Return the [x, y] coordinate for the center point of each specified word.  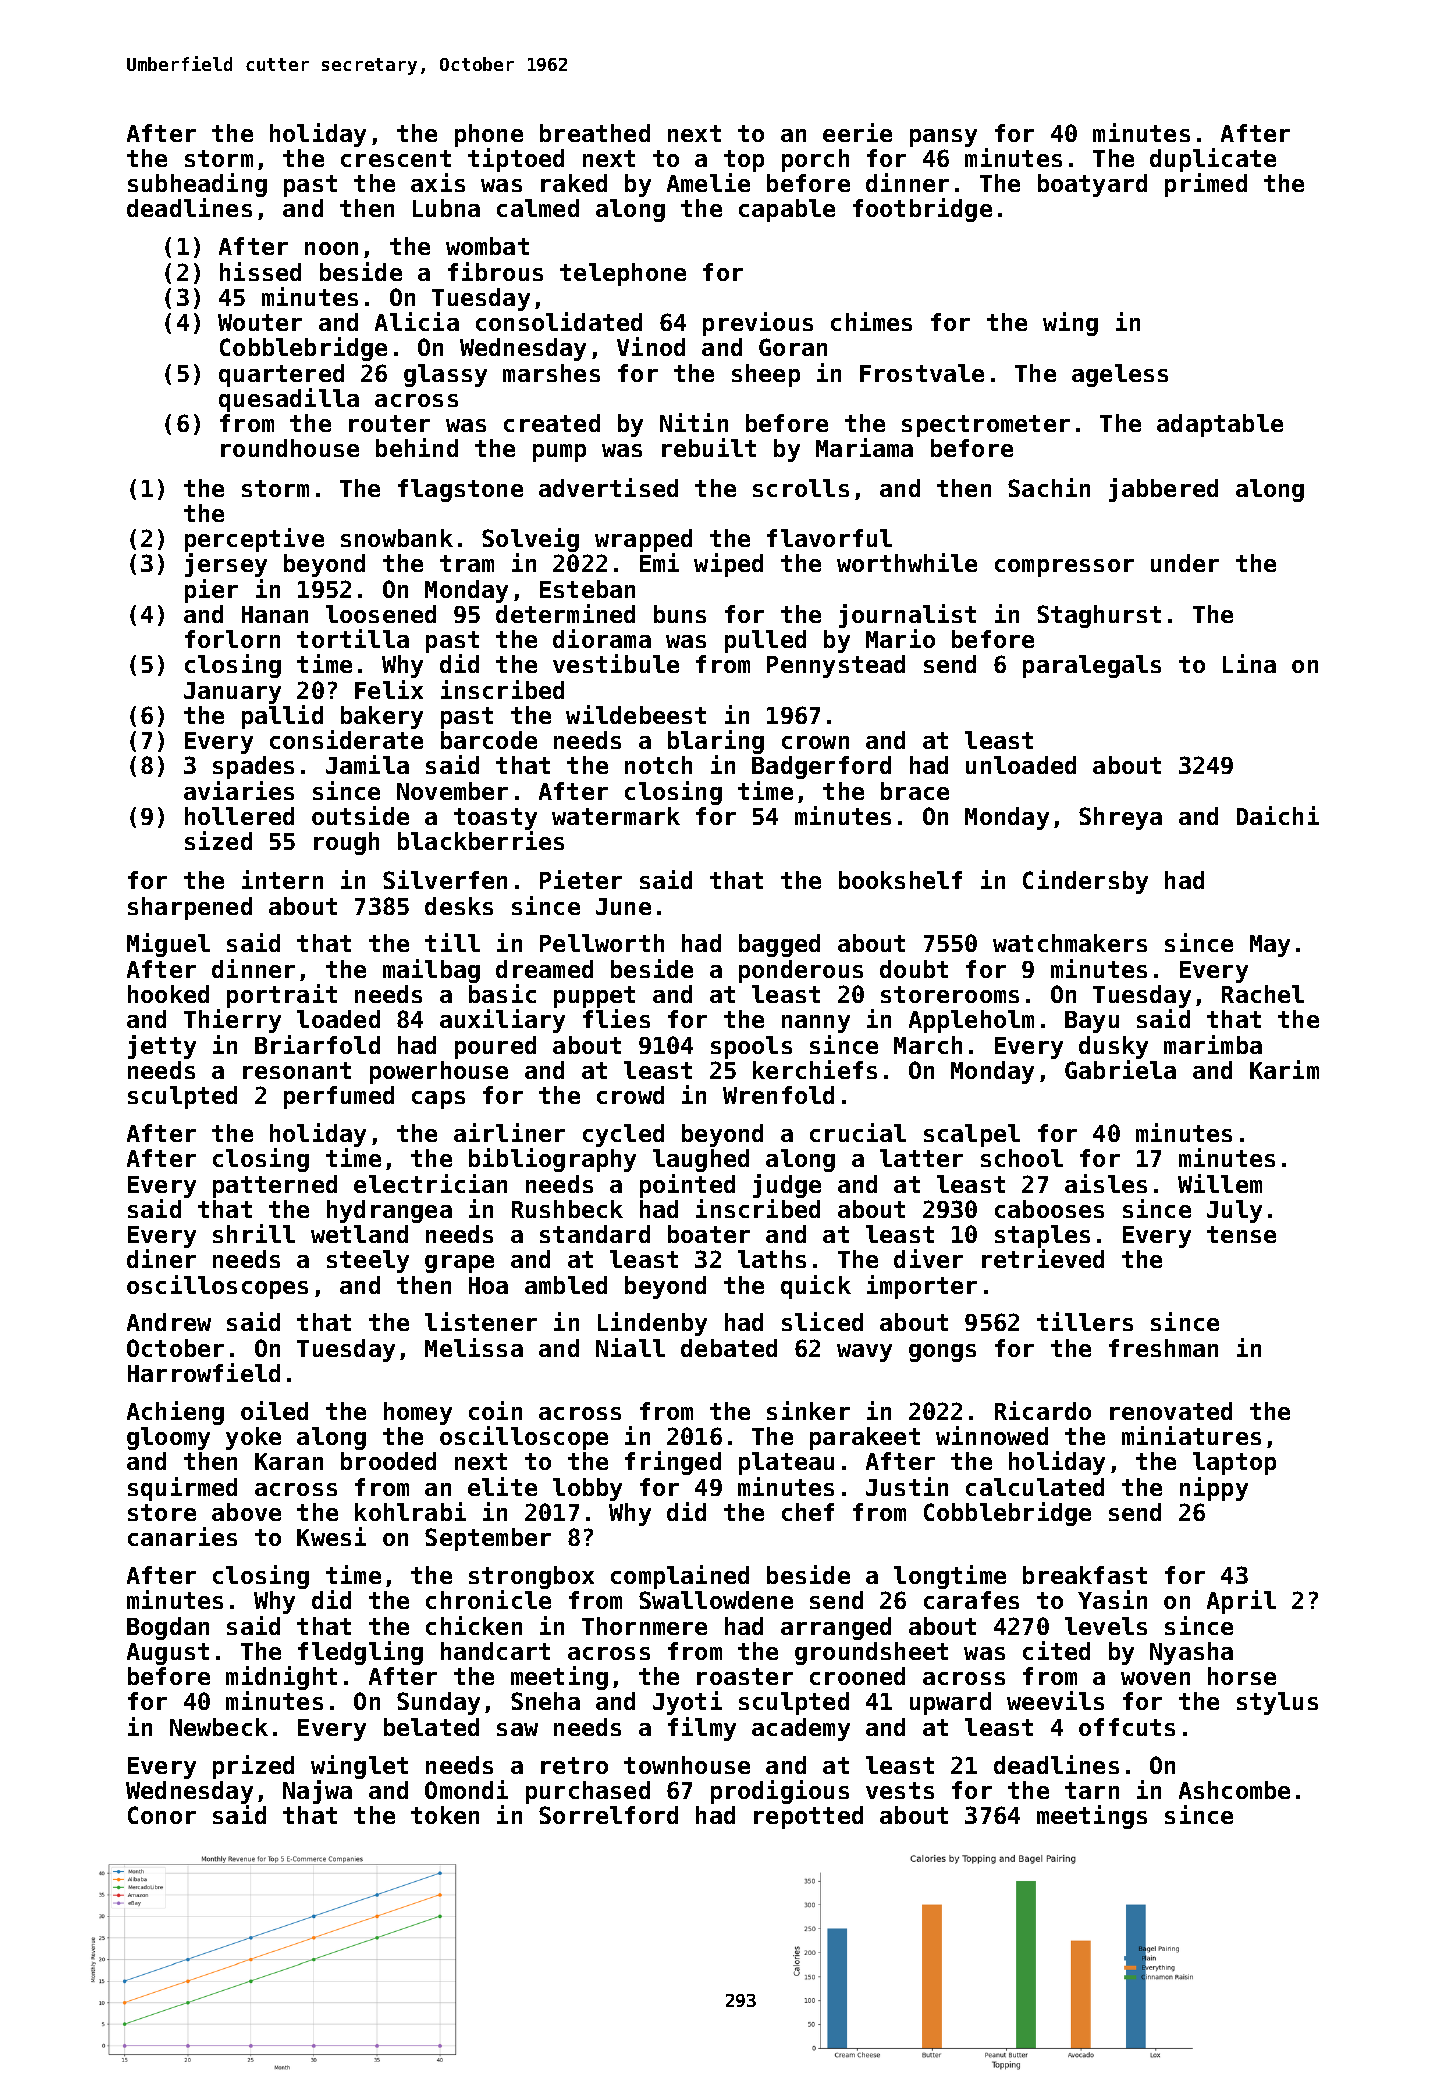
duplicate [1213, 160]
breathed [595, 133]
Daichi [1278, 815]
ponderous [801, 971]
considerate [346, 739]
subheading [197, 185]
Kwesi [331, 1536]
